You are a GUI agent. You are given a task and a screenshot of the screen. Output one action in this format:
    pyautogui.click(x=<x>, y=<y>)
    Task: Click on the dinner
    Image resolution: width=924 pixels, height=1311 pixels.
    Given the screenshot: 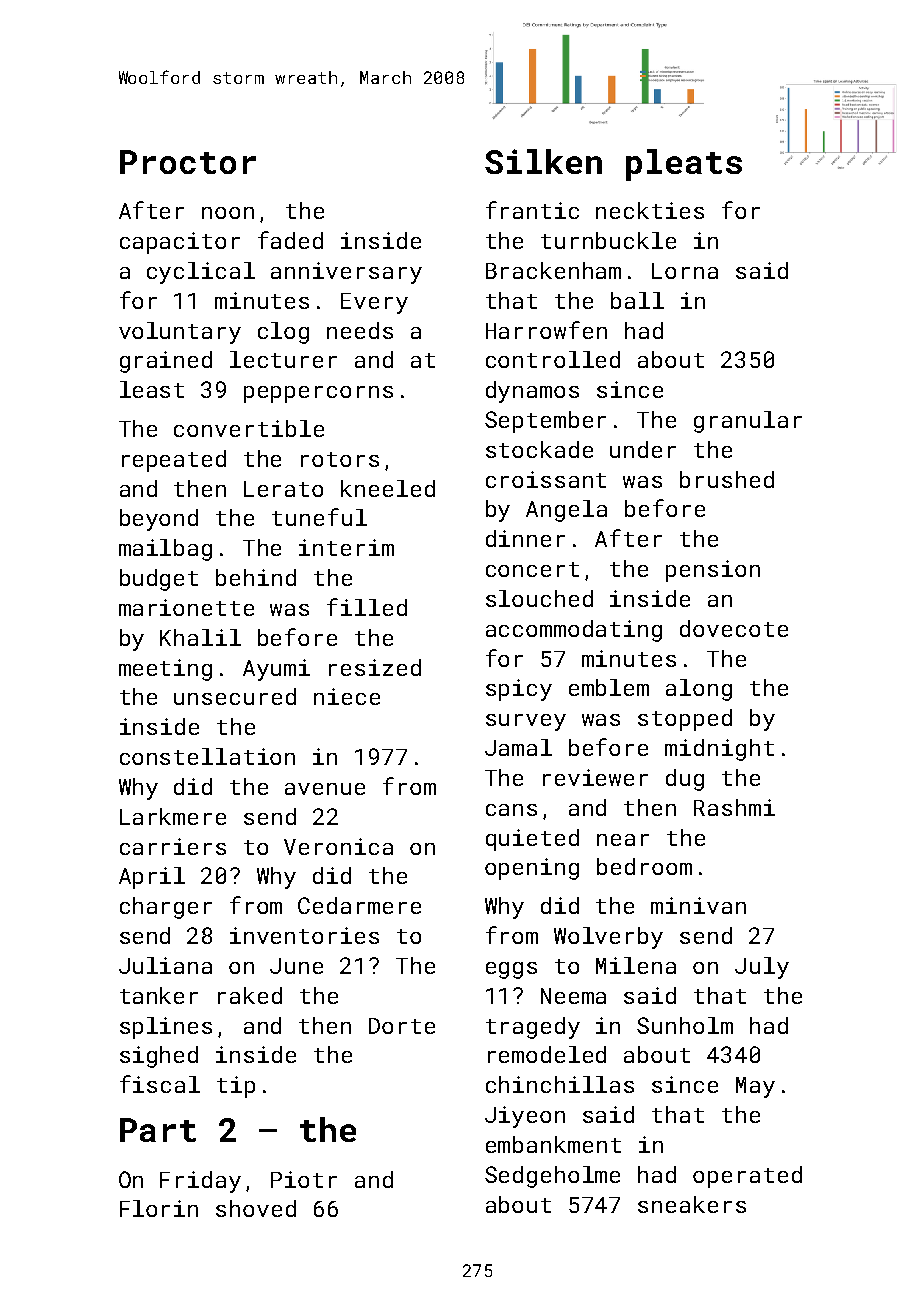 What is the action you would take?
    pyautogui.click(x=525, y=538)
